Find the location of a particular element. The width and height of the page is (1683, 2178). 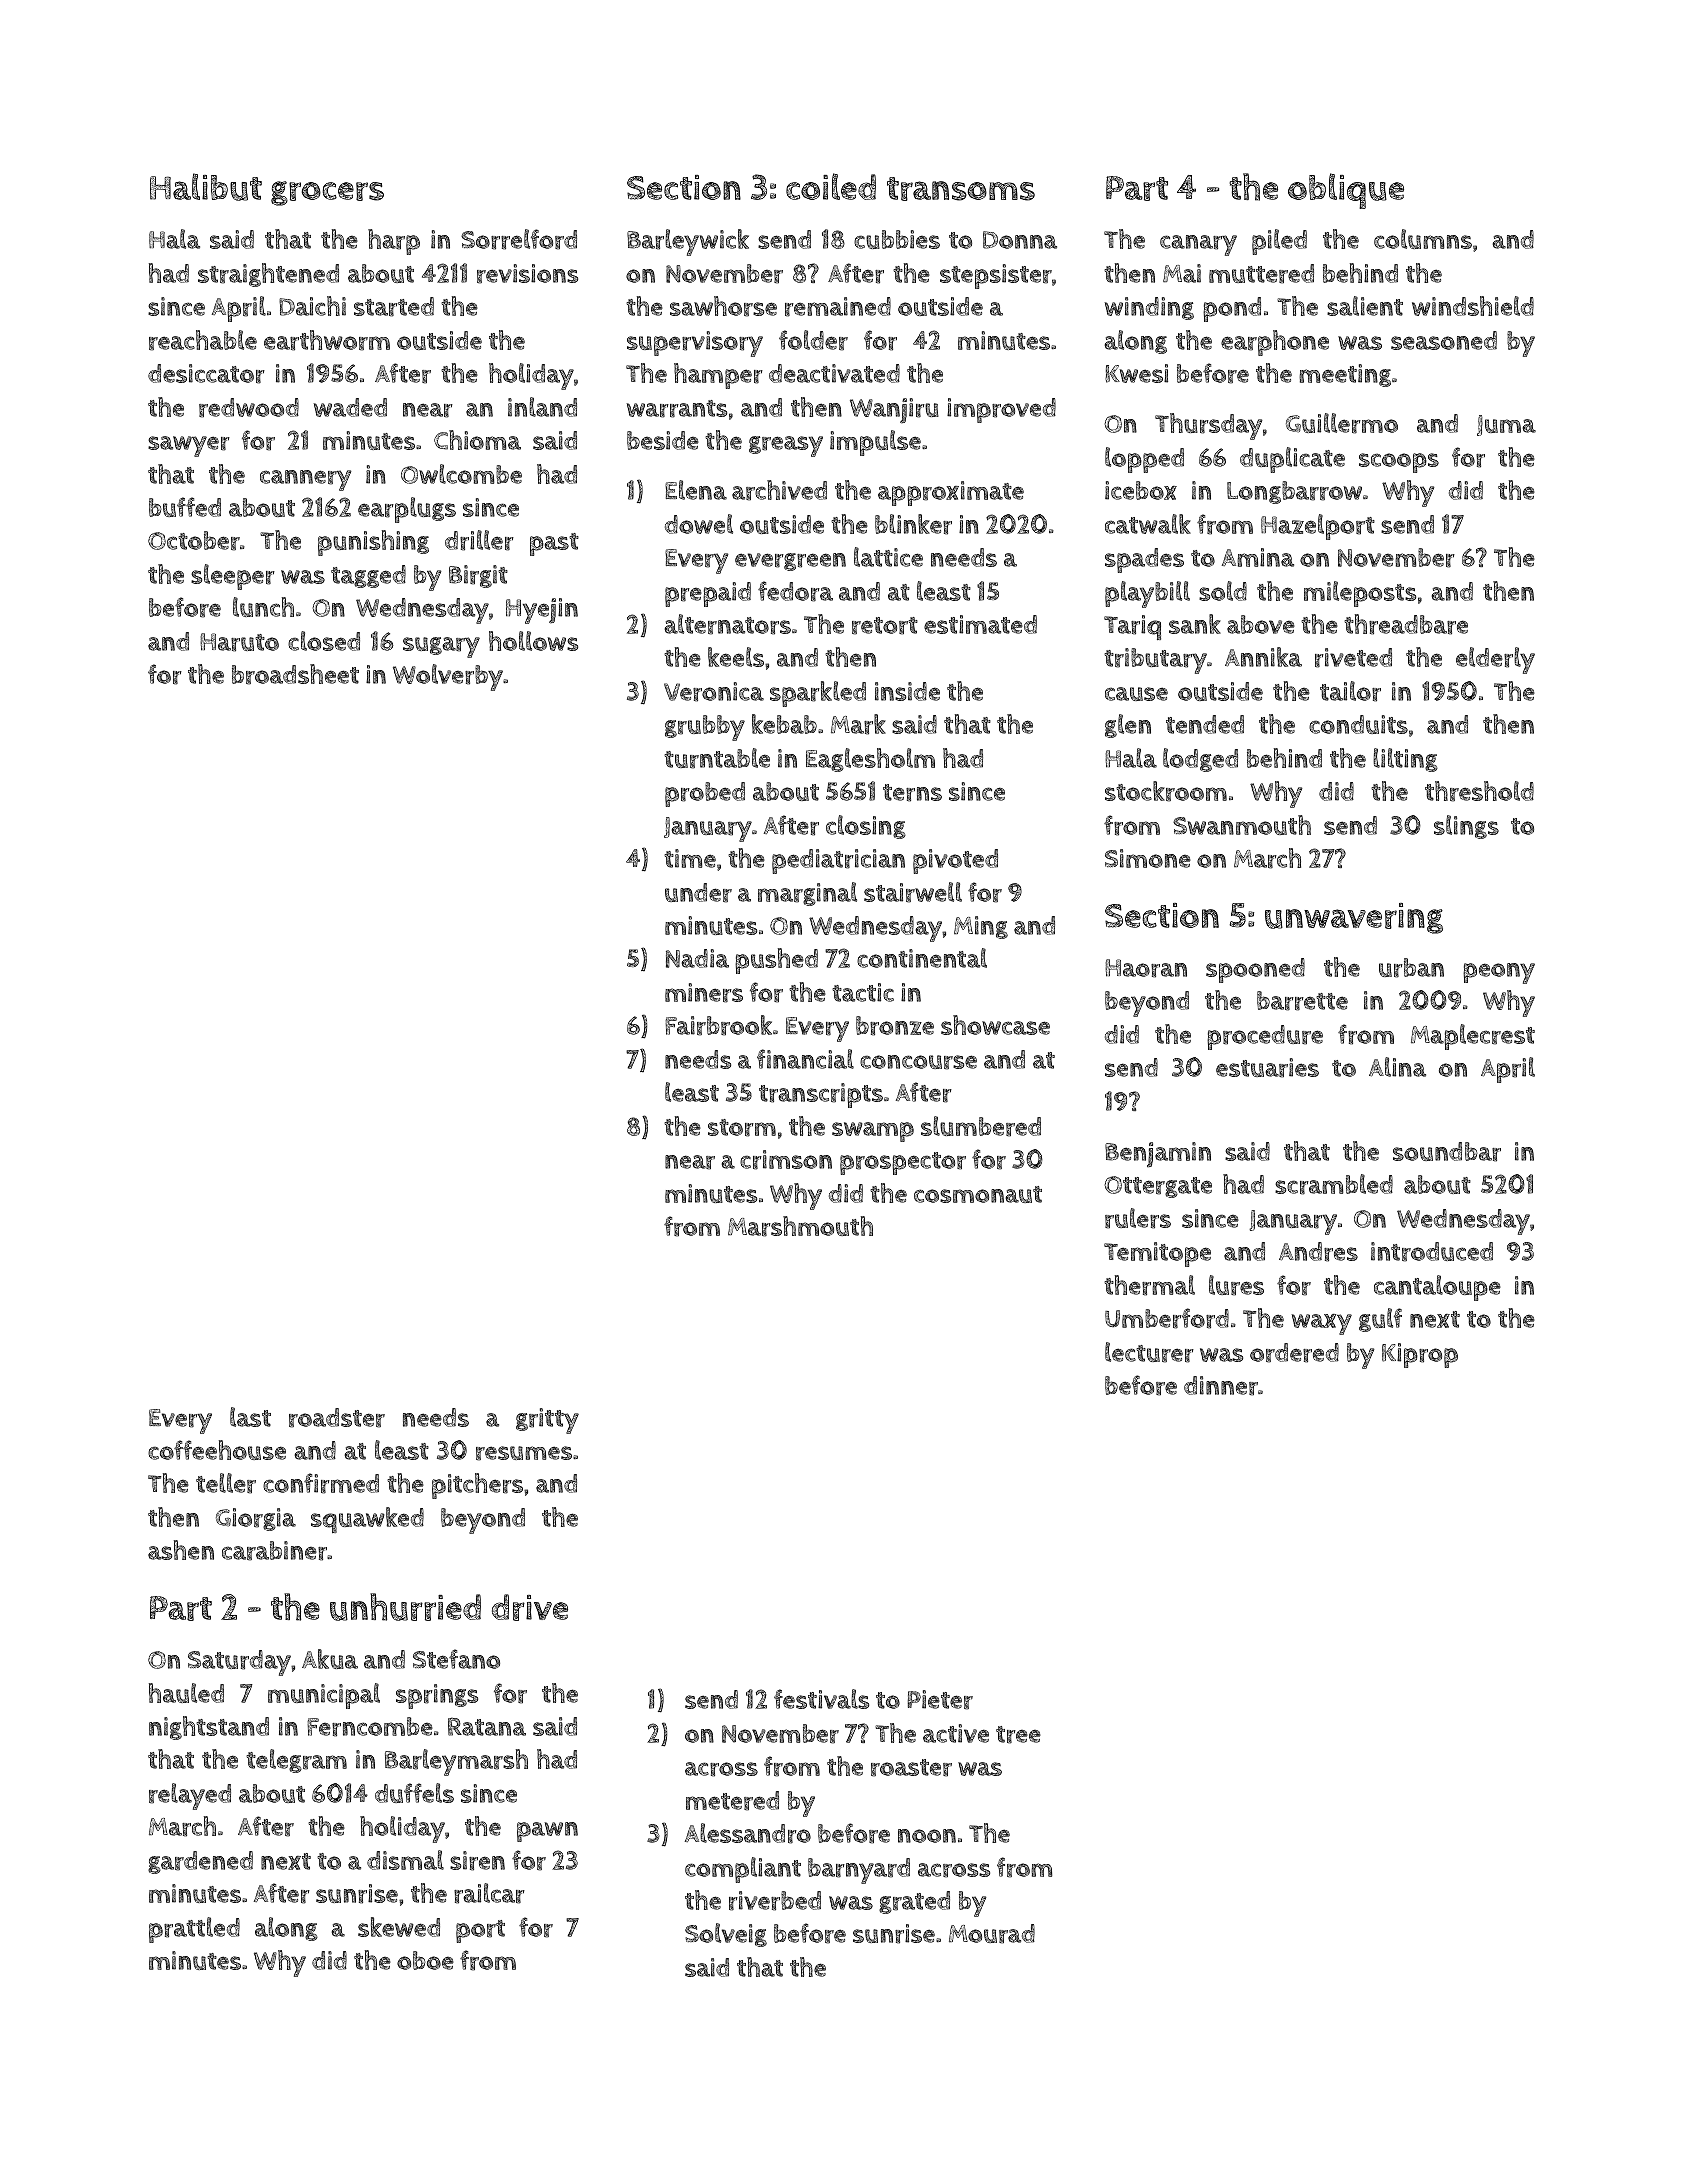

grocers is located at coordinates (327, 193).
